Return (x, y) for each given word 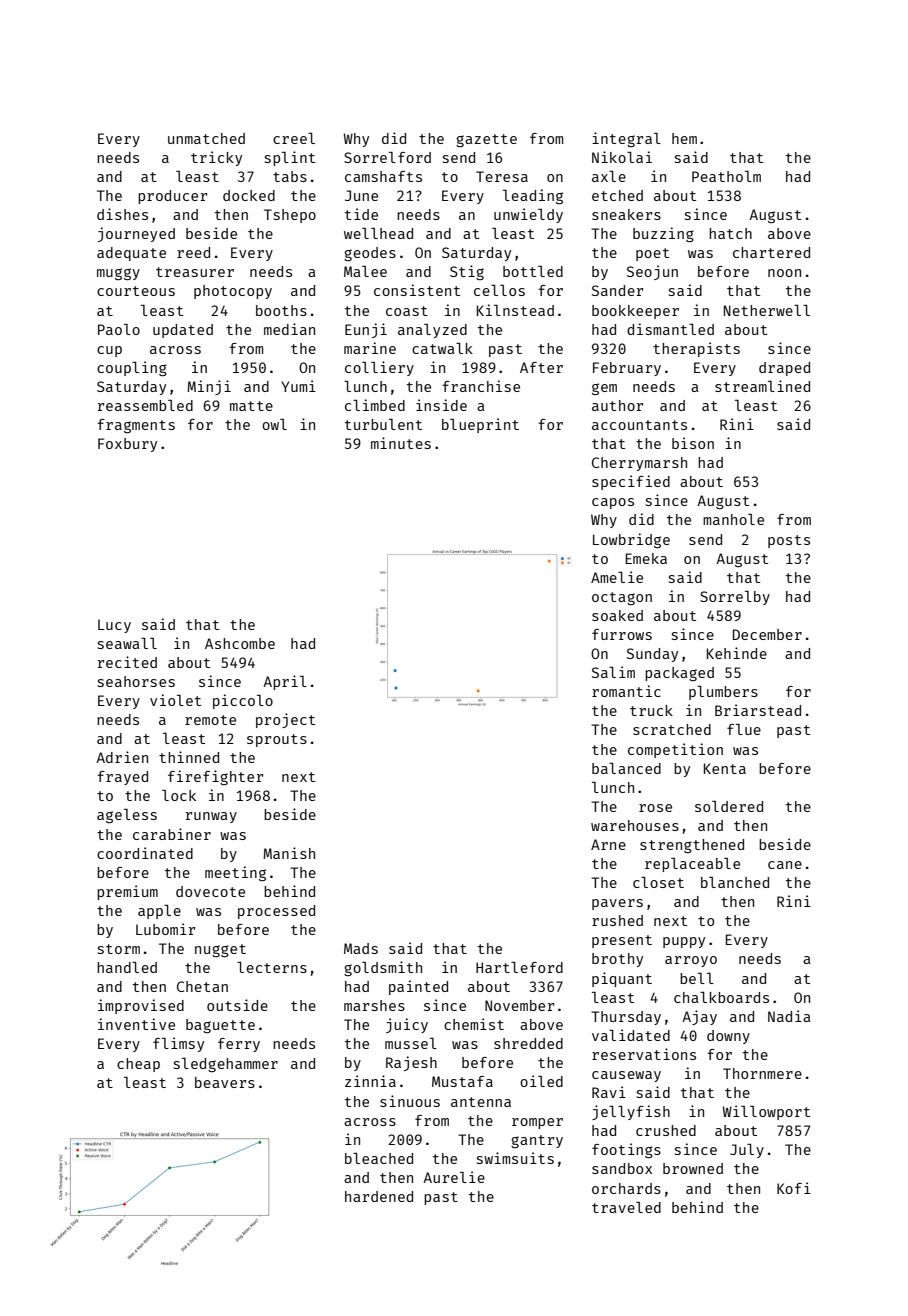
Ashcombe (240, 643)
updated (183, 331)
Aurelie (454, 1177)
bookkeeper (635, 312)
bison (693, 443)
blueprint (480, 425)
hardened (379, 1196)
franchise (481, 386)
